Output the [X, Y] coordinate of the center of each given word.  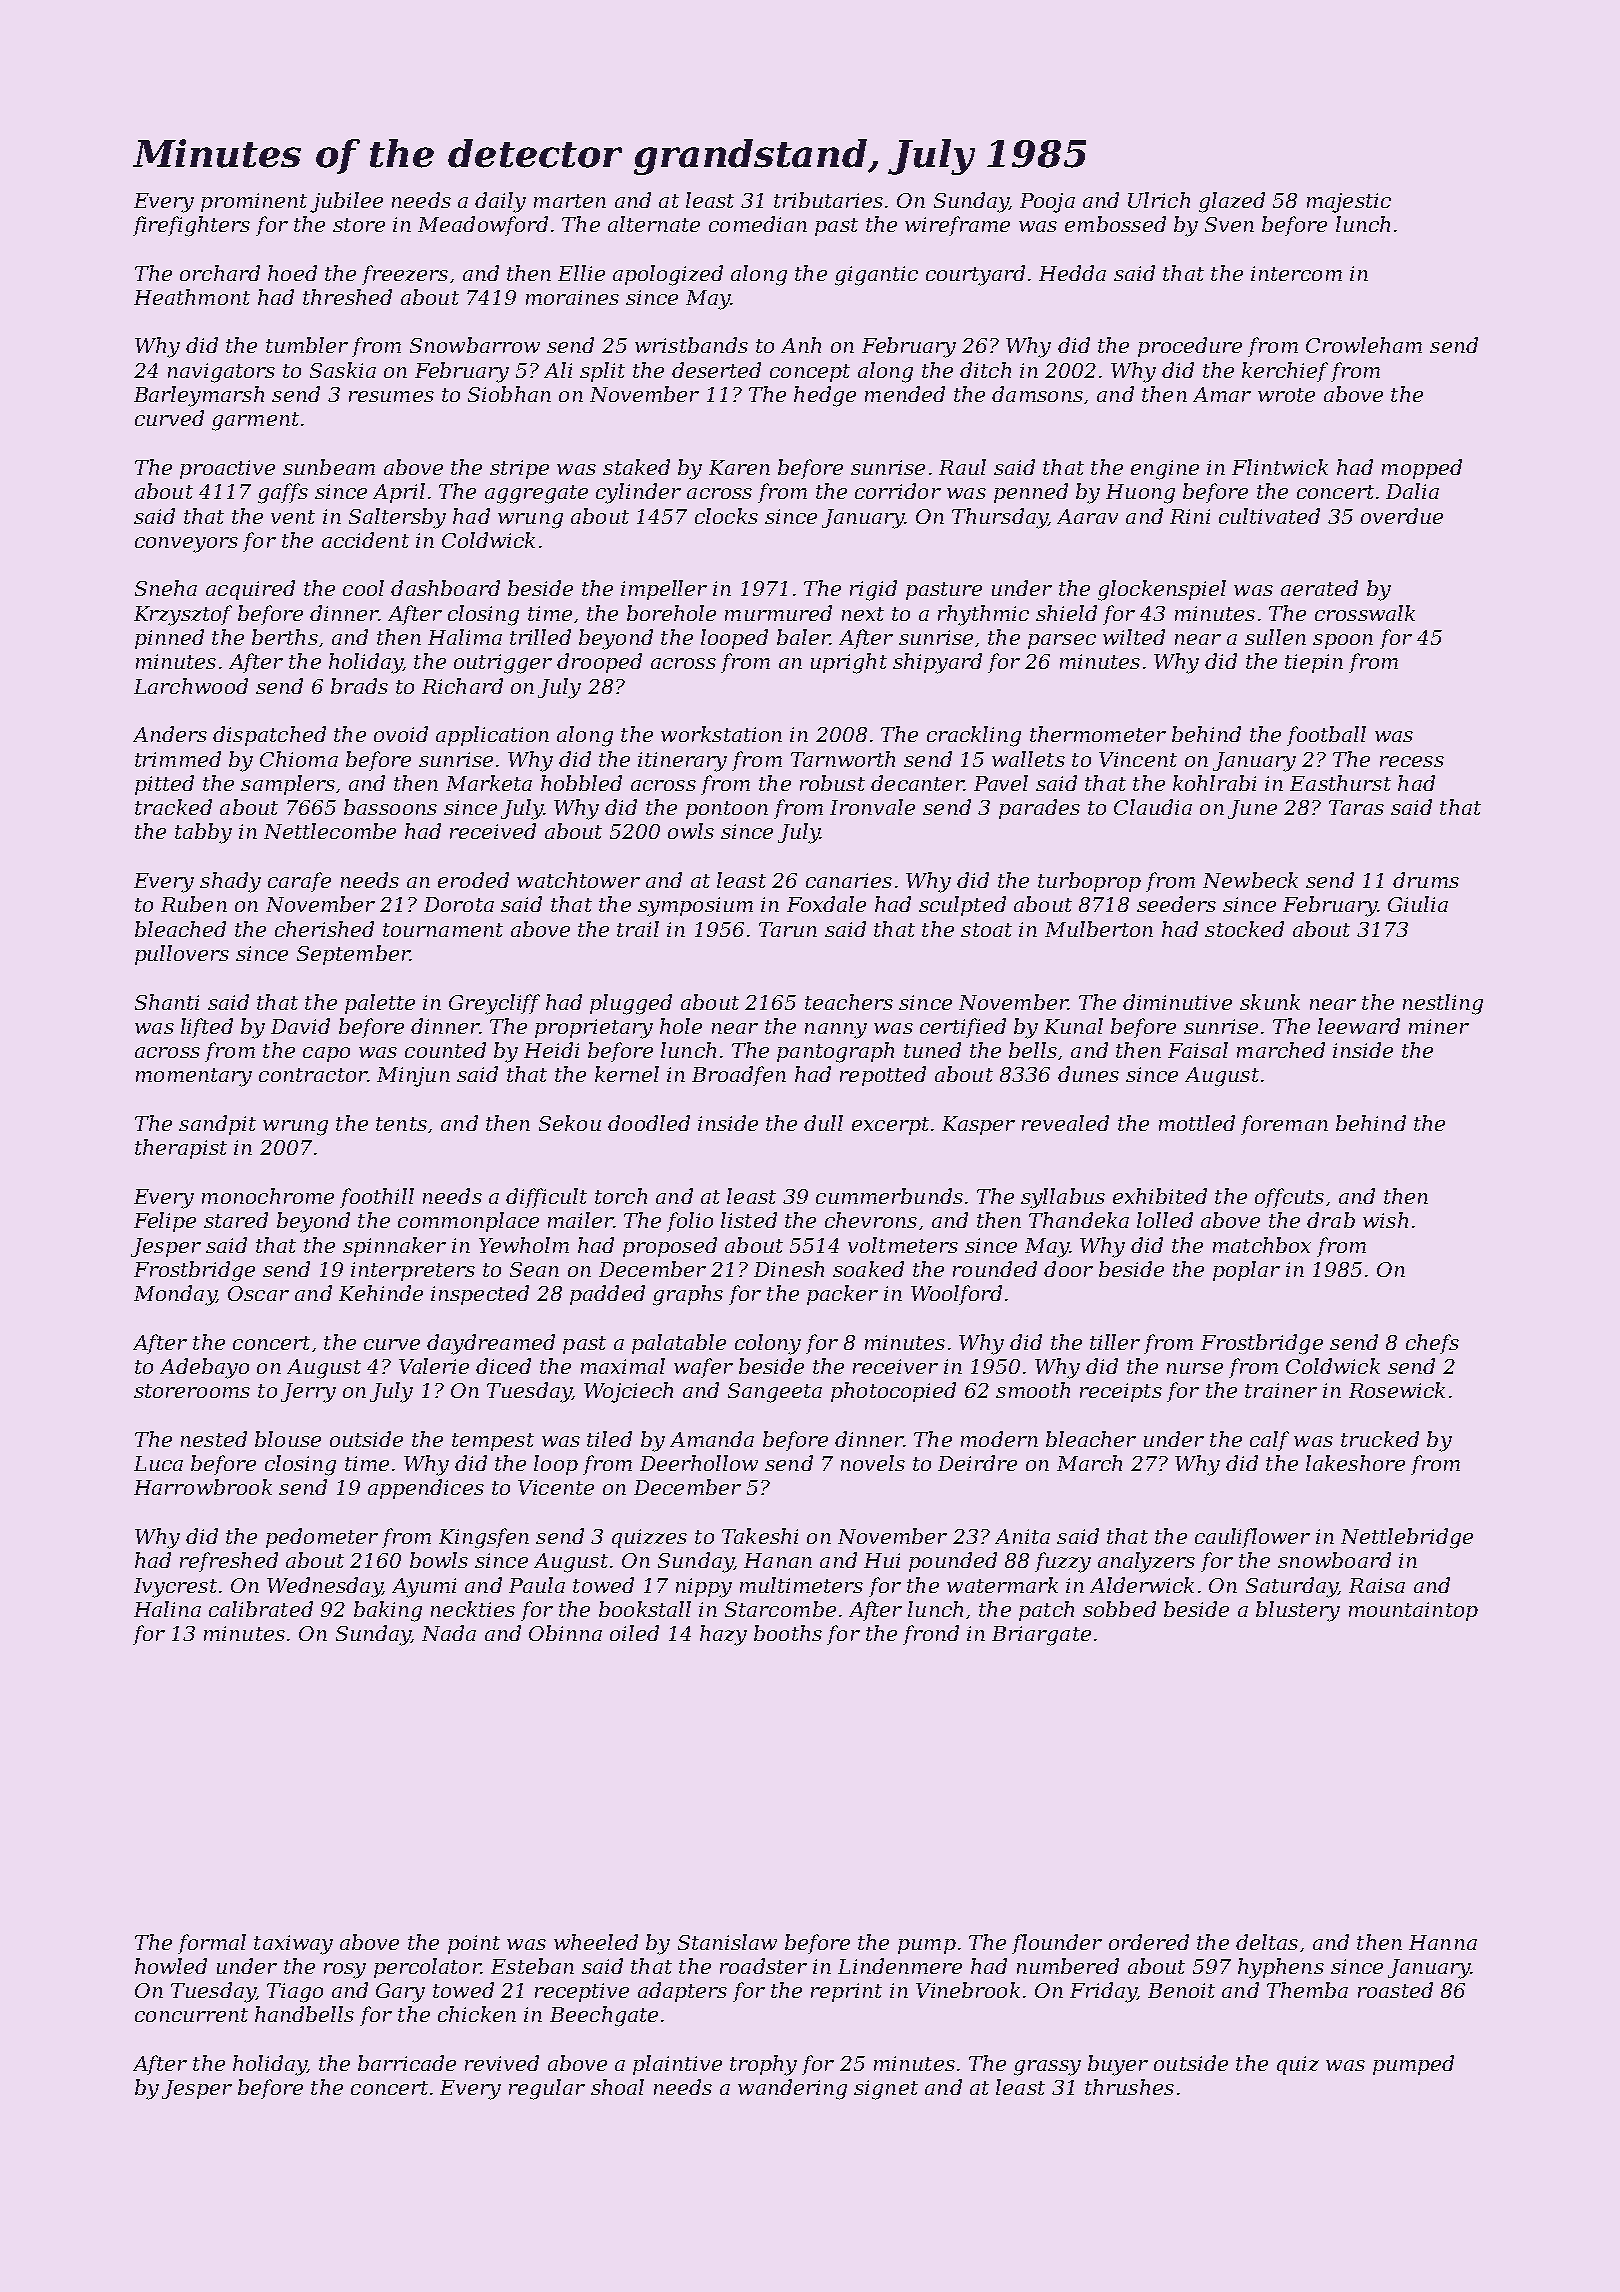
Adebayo [204, 1368]
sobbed [1119, 1609]
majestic [1349, 203]
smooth [1033, 1390]
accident [365, 540]
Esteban [532, 1966]
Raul [962, 467]
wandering [792, 2089]
